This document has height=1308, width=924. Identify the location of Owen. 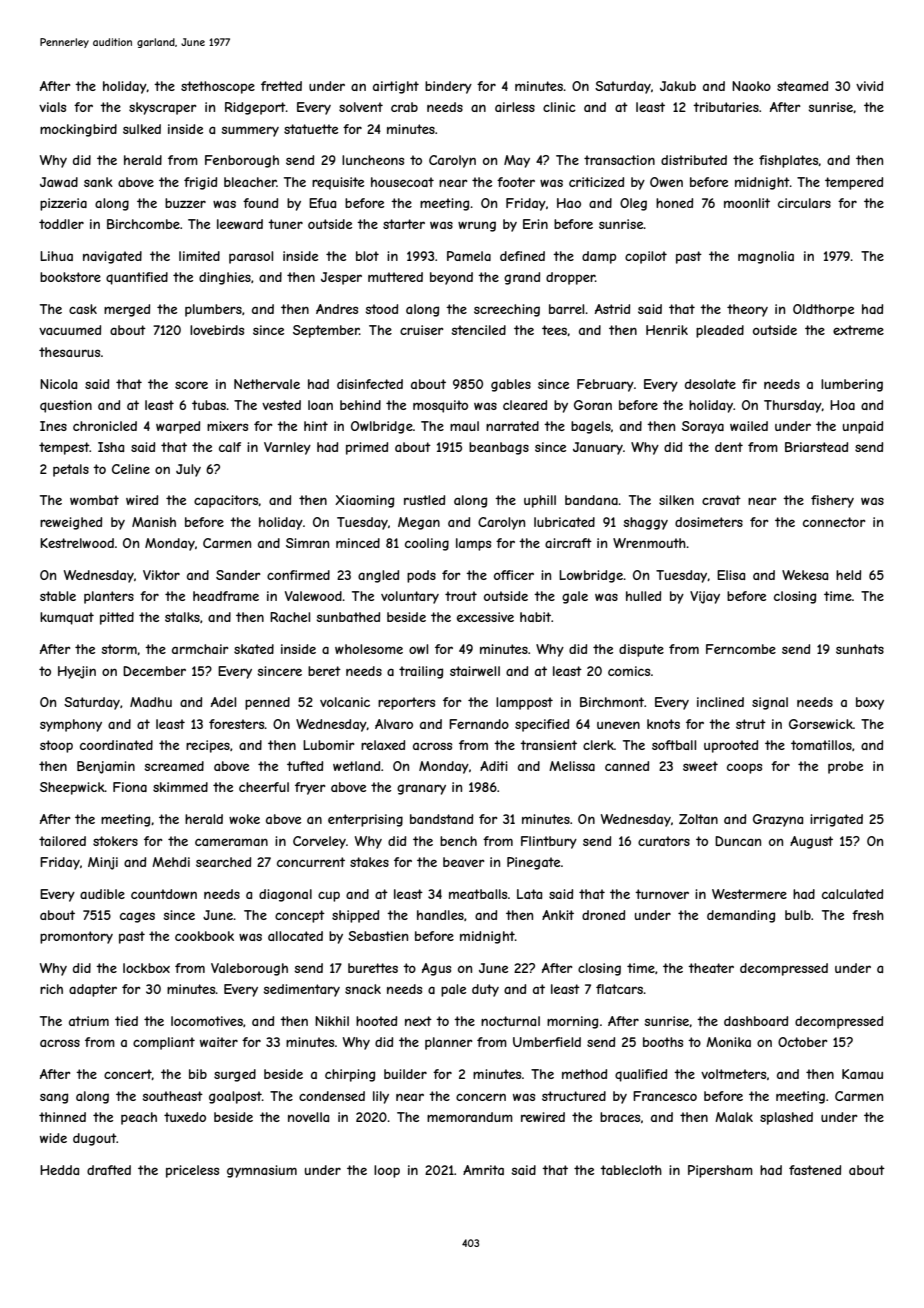
(666, 182).
